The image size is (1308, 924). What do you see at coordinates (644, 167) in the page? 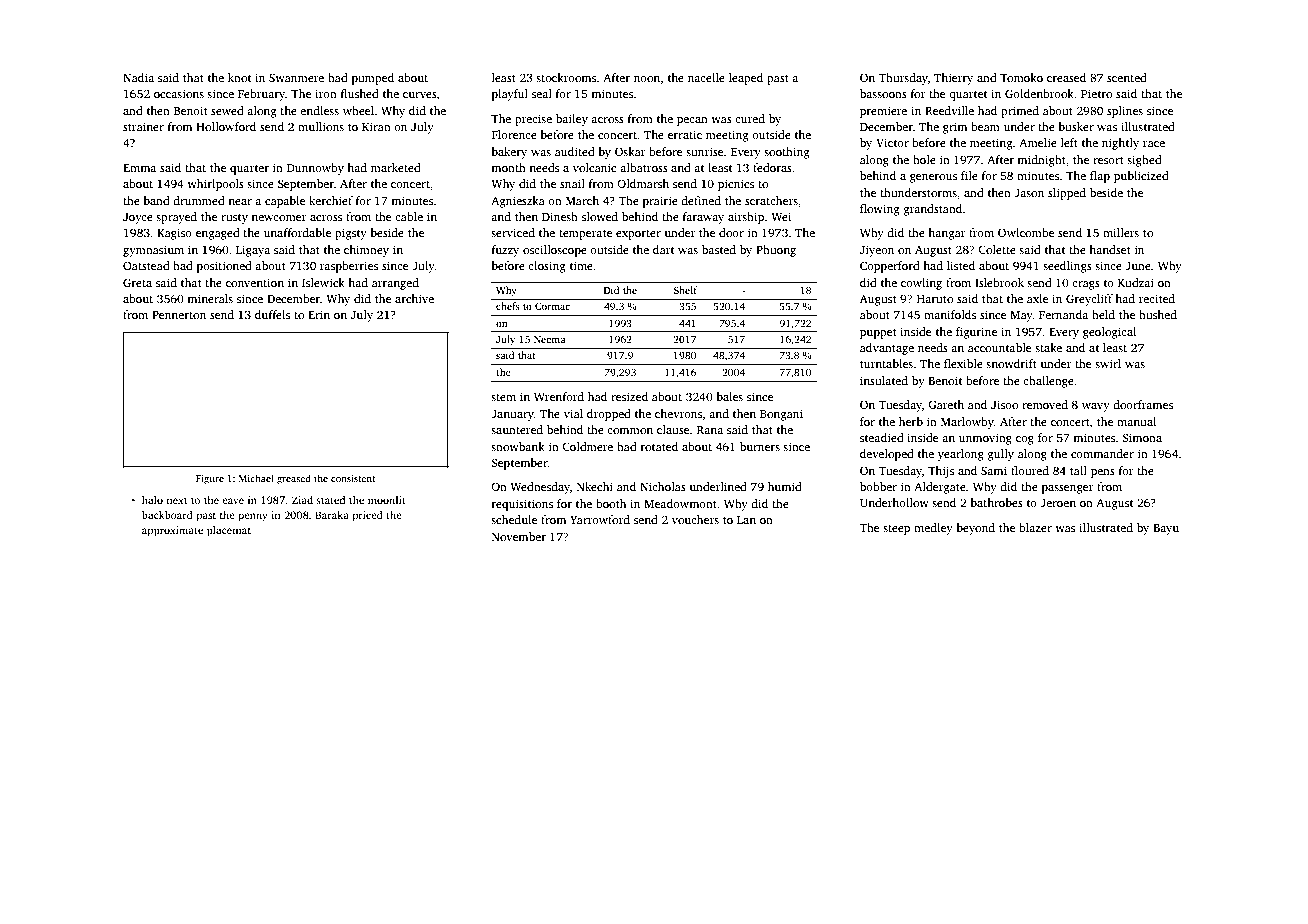
I see `albatross` at bounding box center [644, 167].
